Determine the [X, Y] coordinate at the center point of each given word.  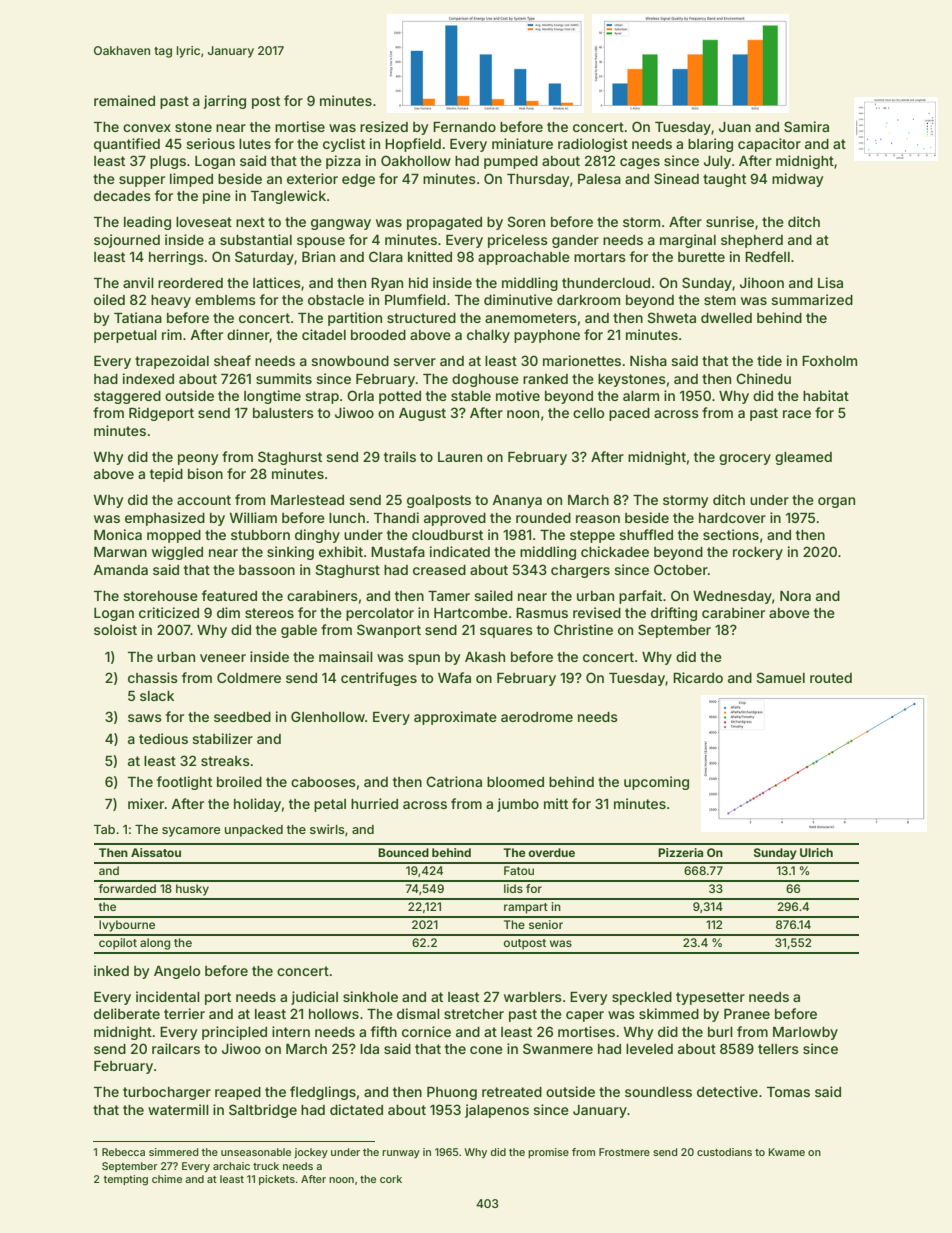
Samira [806, 126]
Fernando [464, 127]
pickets [277, 1180]
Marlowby [805, 1033]
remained [124, 100]
